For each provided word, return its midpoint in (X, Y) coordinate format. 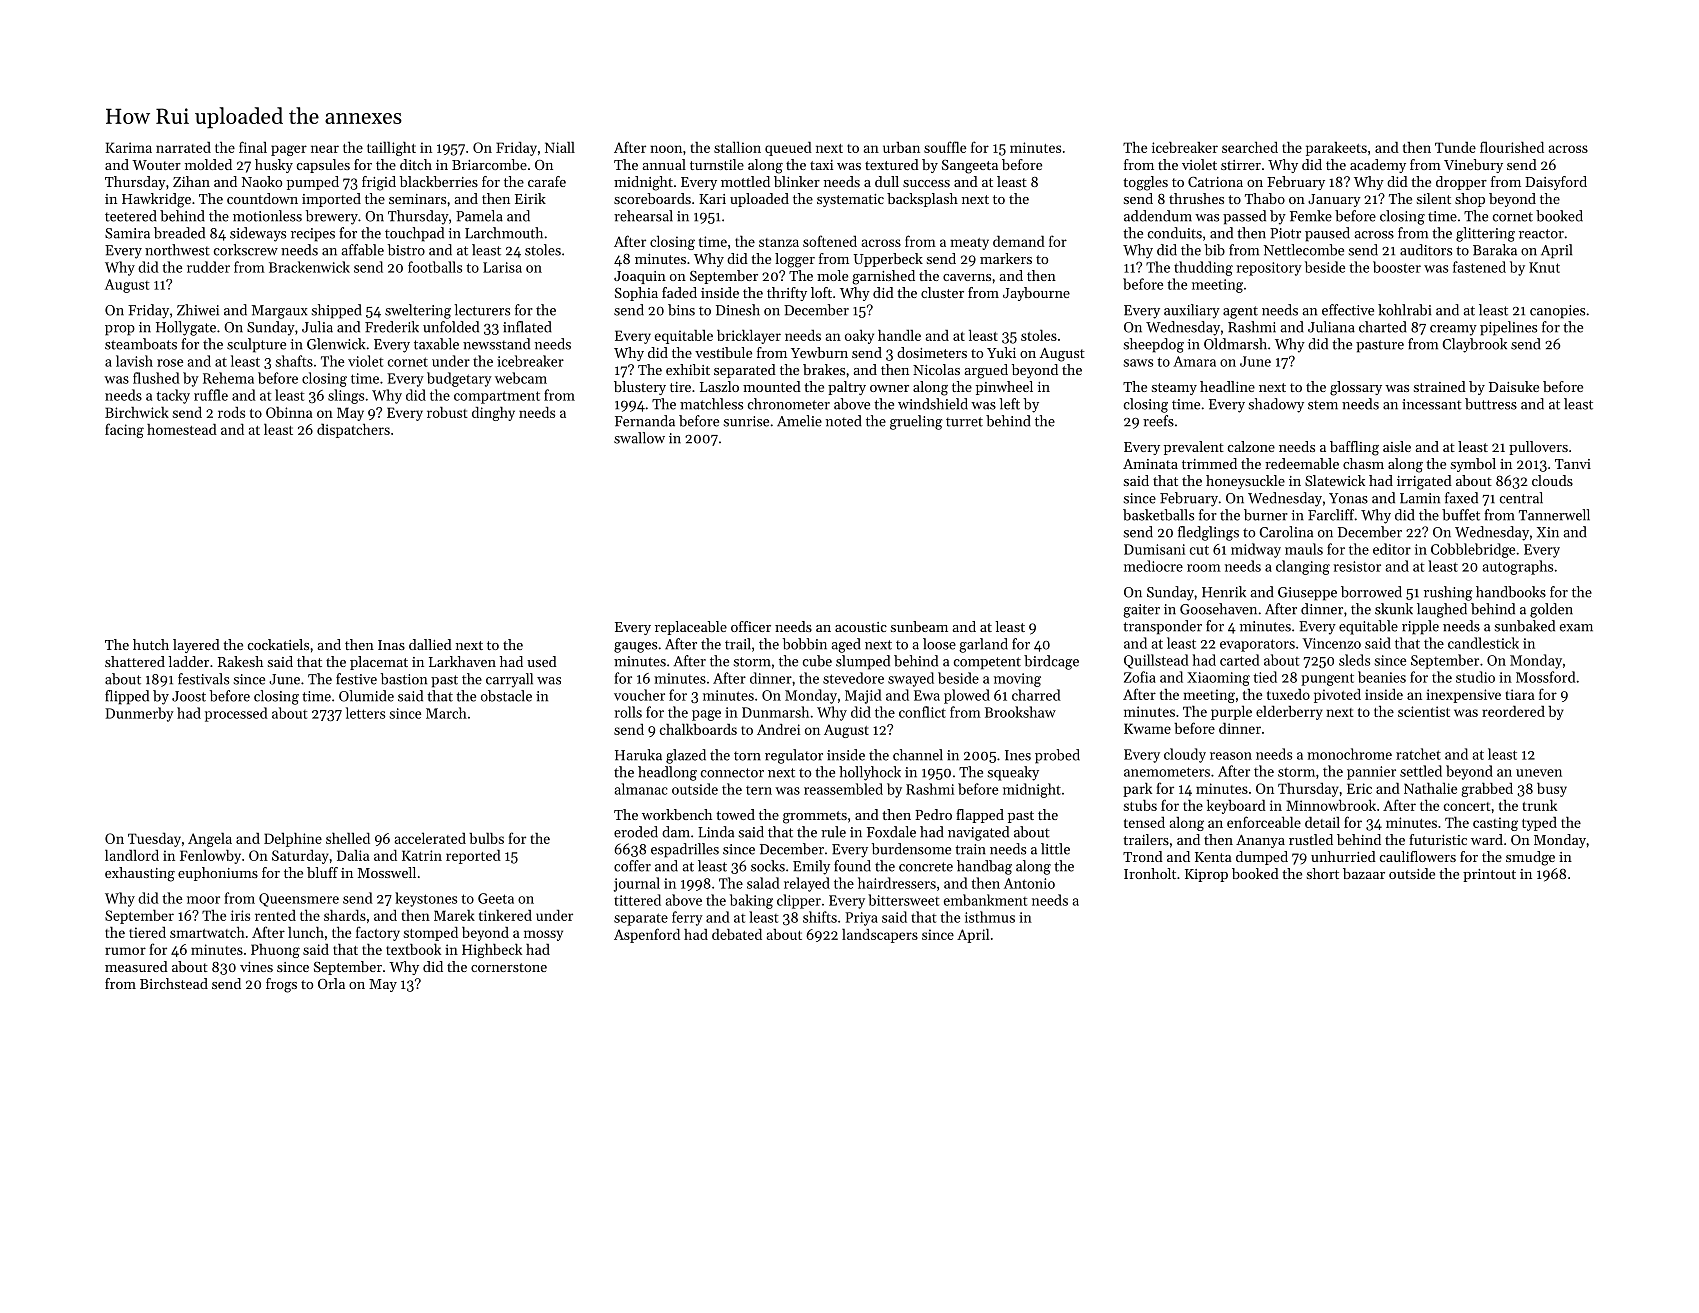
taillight (391, 149)
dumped (1262, 858)
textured (892, 164)
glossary (1356, 388)
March (446, 713)
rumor (125, 951)
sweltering (418, 311)
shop (1470, 200)
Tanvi (1573, 464)
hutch (151, 644)
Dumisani (1154, 549)
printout (1489, 875)
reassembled (843, 789)
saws (1138, 363)
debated (737, 934)
